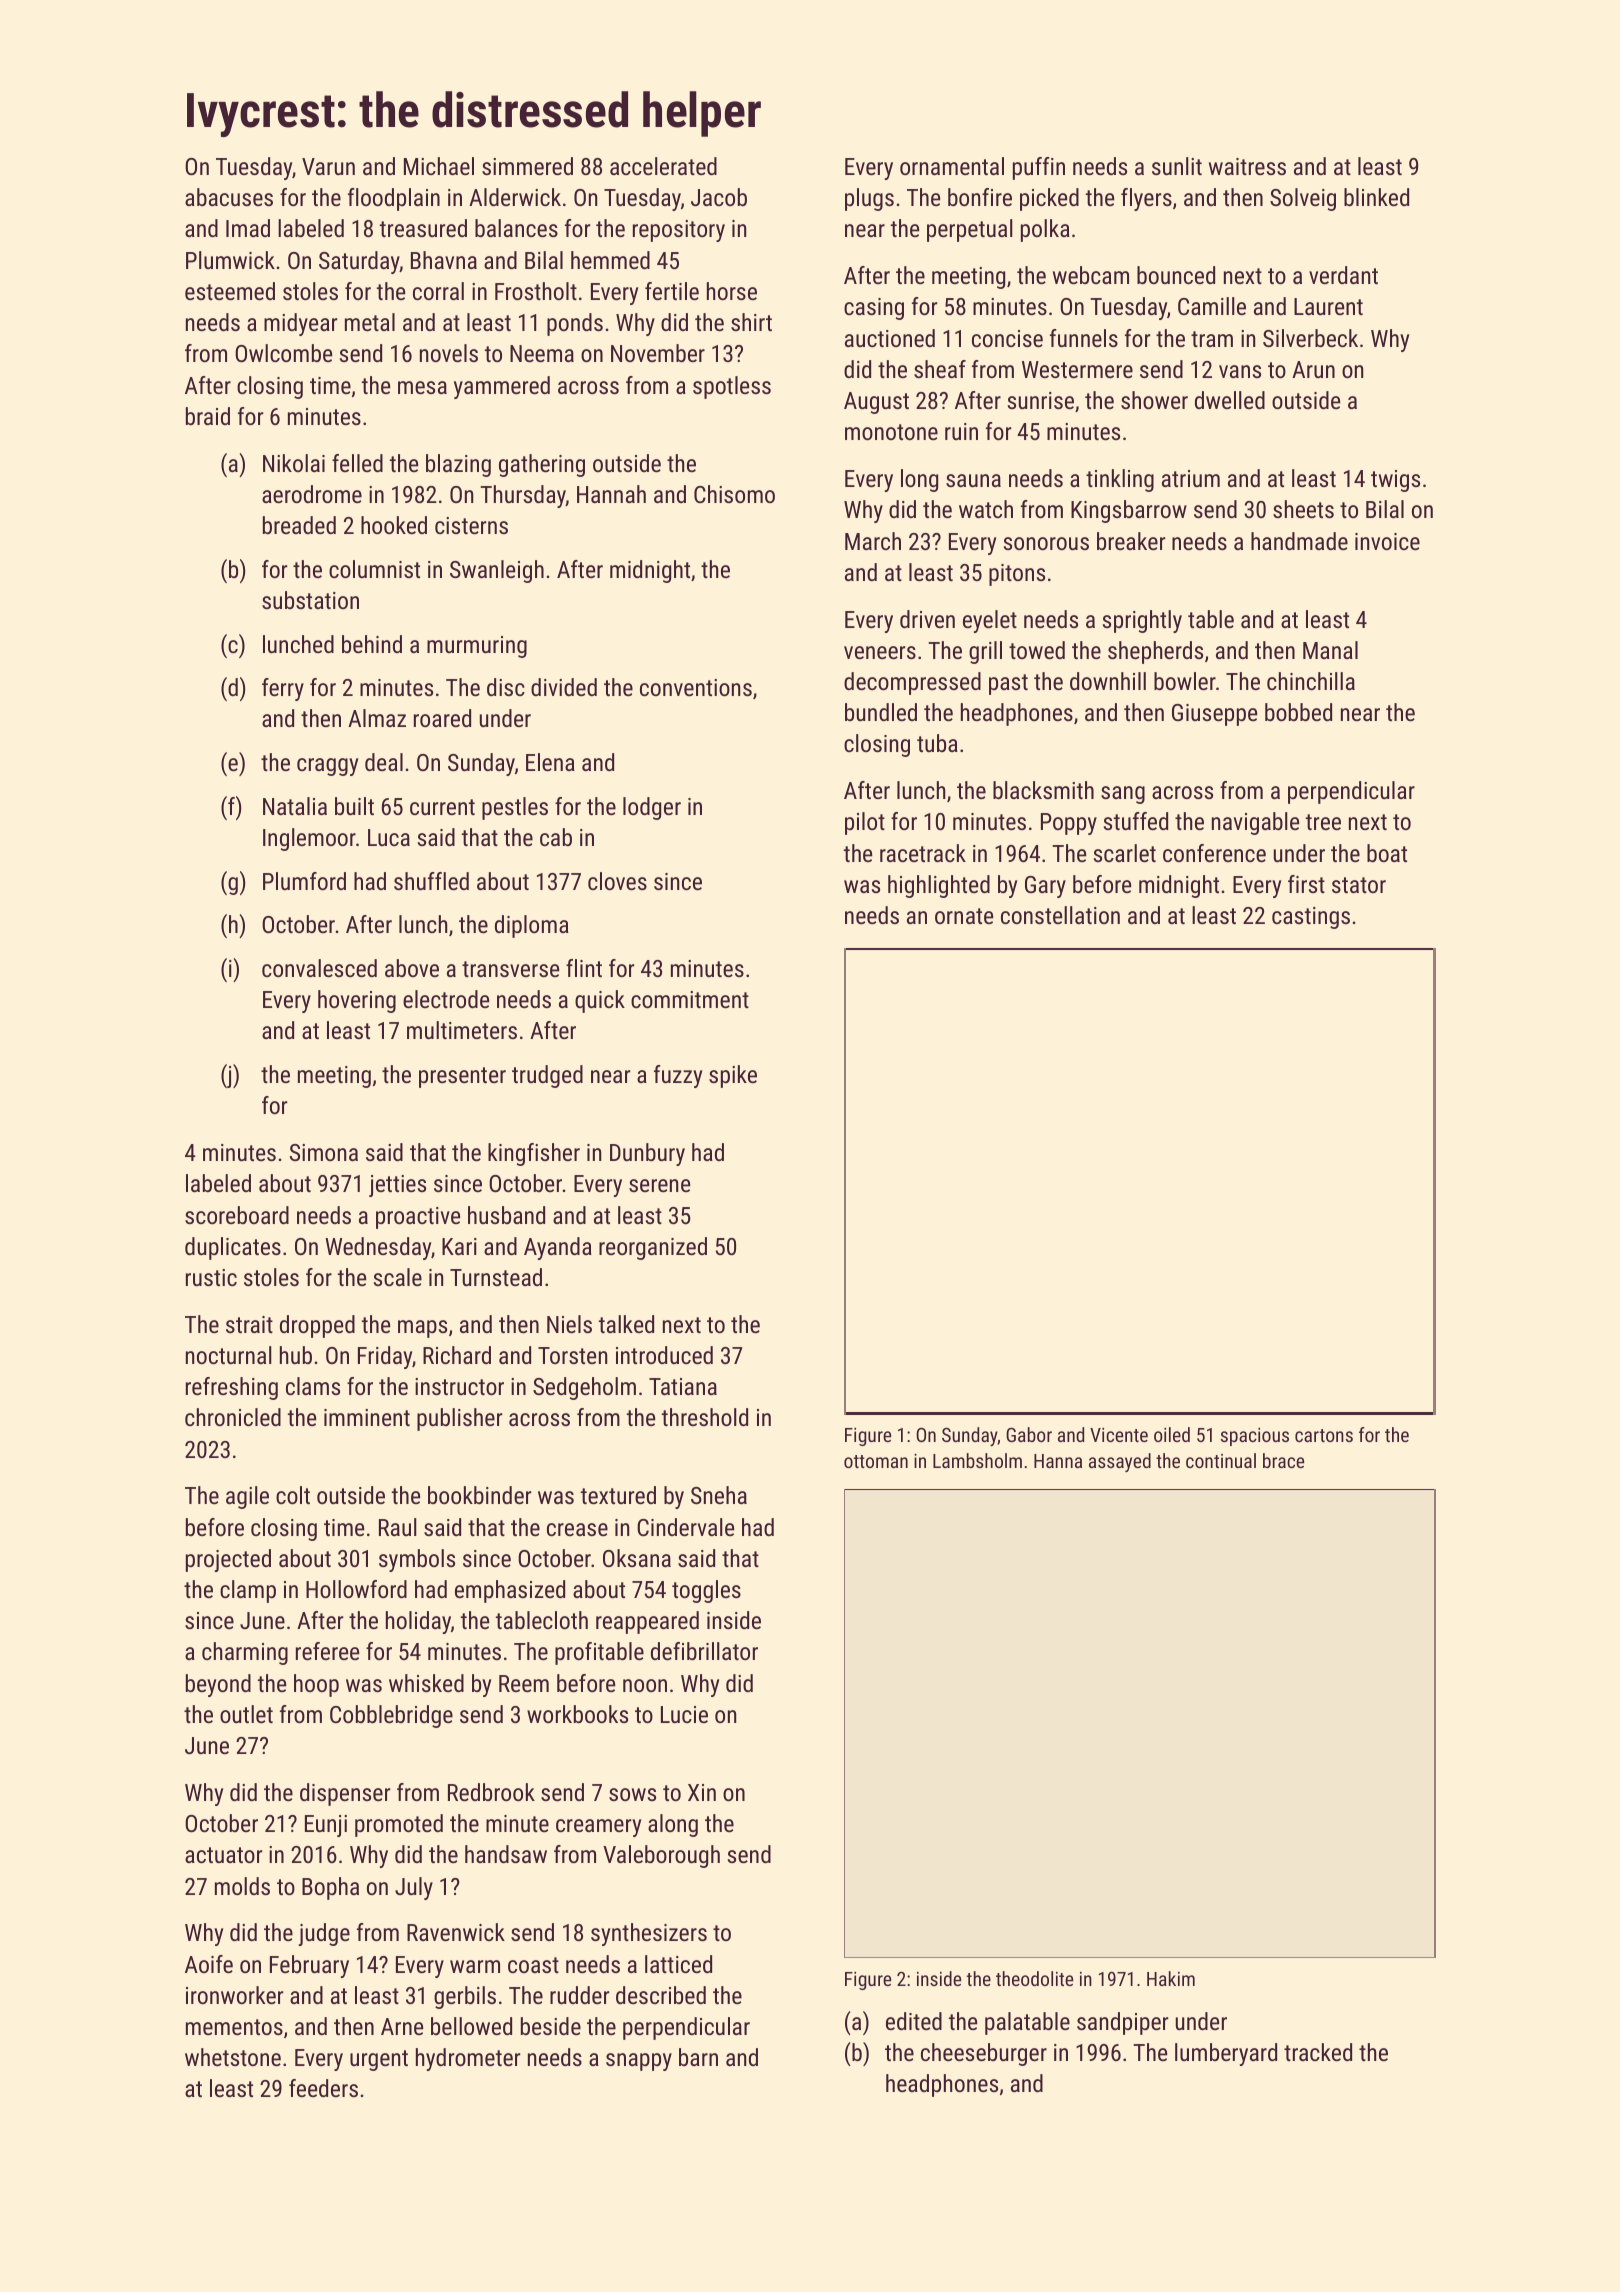 This screenshot has height=2292, width=1620. What do you see at coordinates (914, 2021) in the screenshot?
I see `edited` at bounding box center [914, 2021].
